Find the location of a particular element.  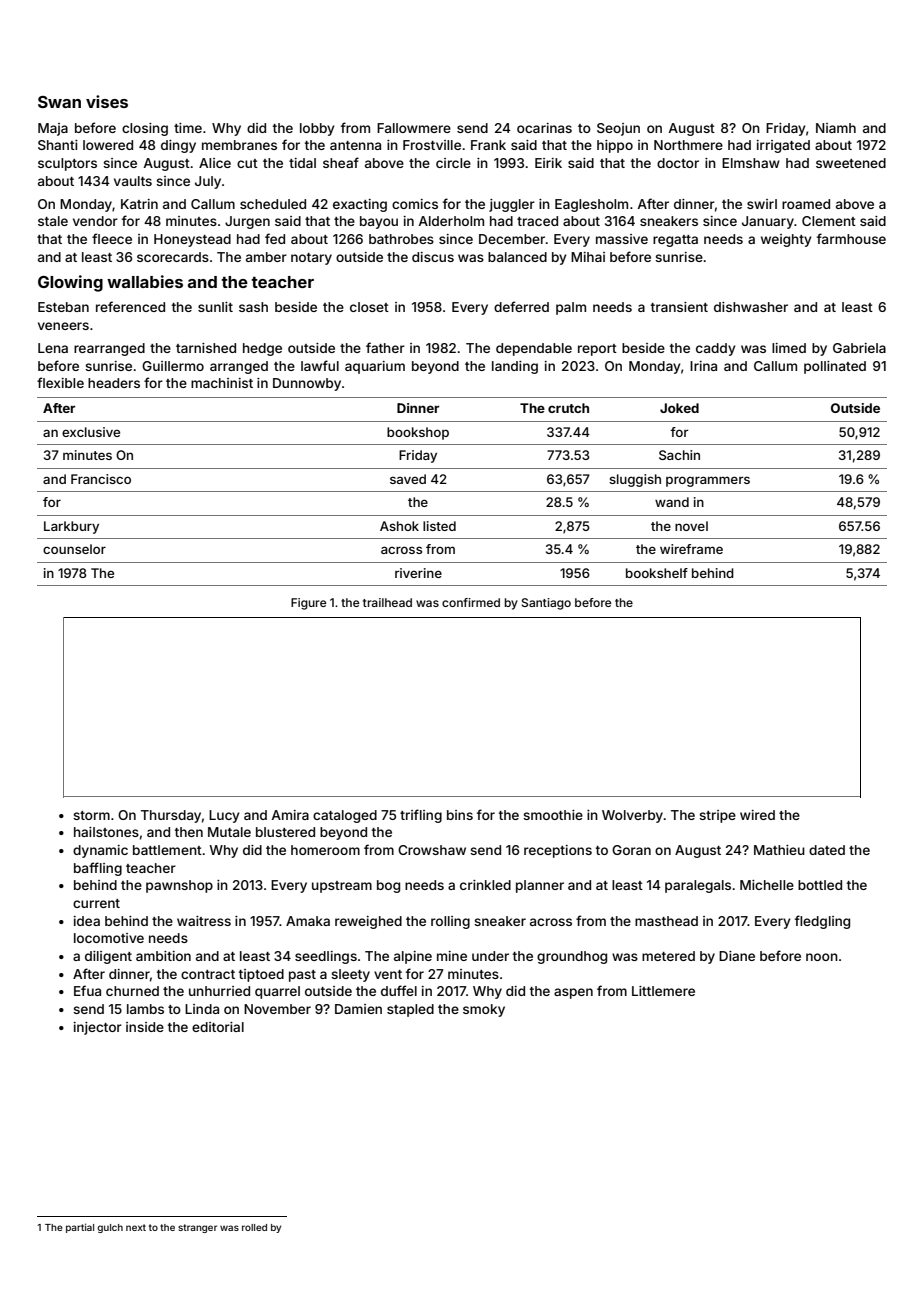

vises is located at coordinates (107, 101).
